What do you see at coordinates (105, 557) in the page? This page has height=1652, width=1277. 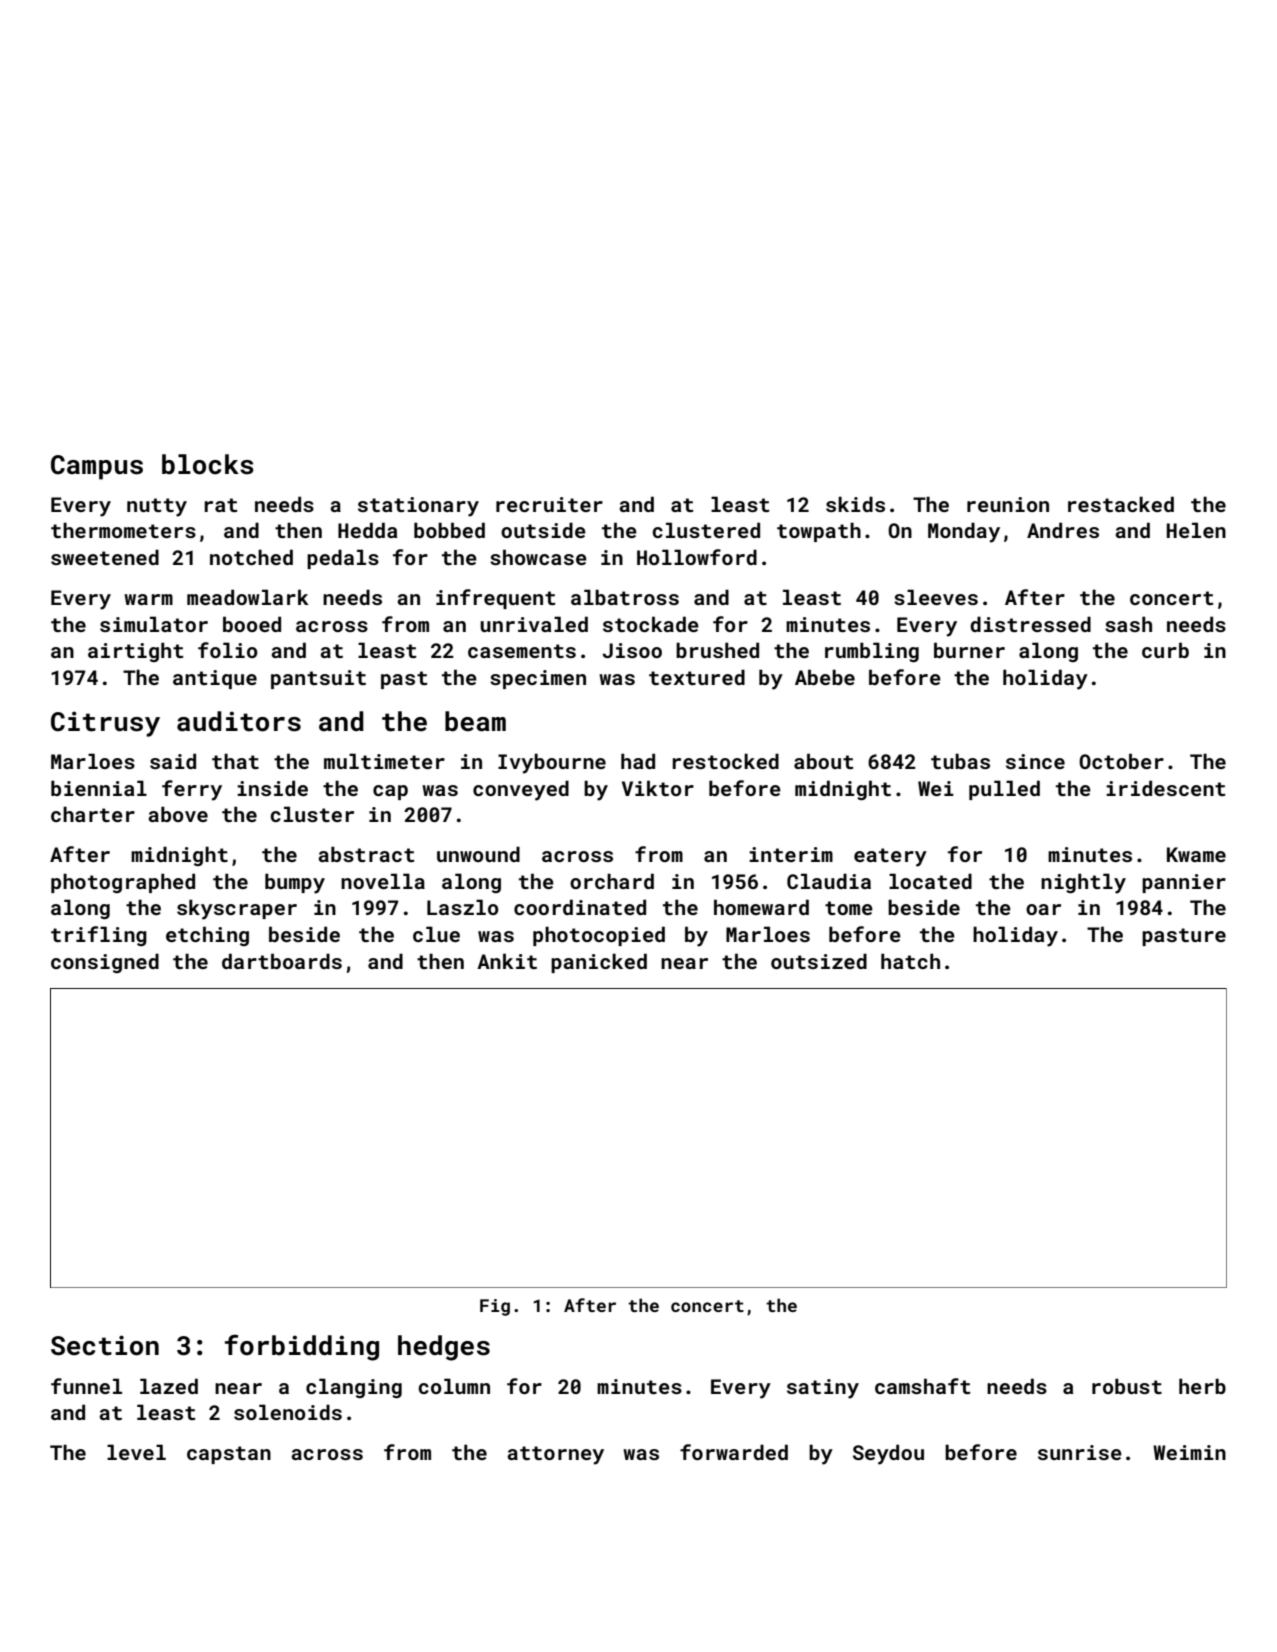 I see `sweetened` at bounding box center [105, 557].
